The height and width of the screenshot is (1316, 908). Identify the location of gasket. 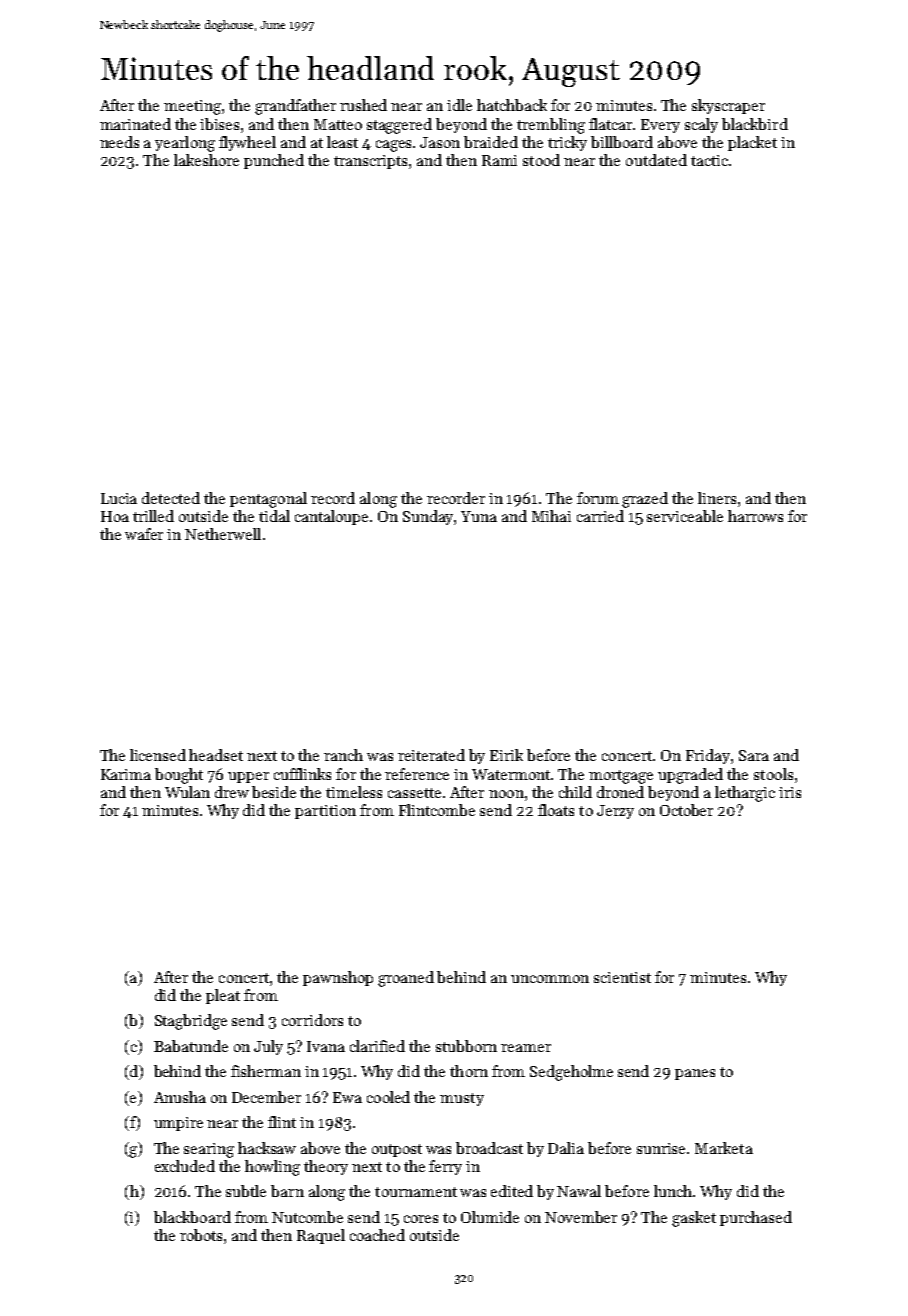
(694, 1219).
